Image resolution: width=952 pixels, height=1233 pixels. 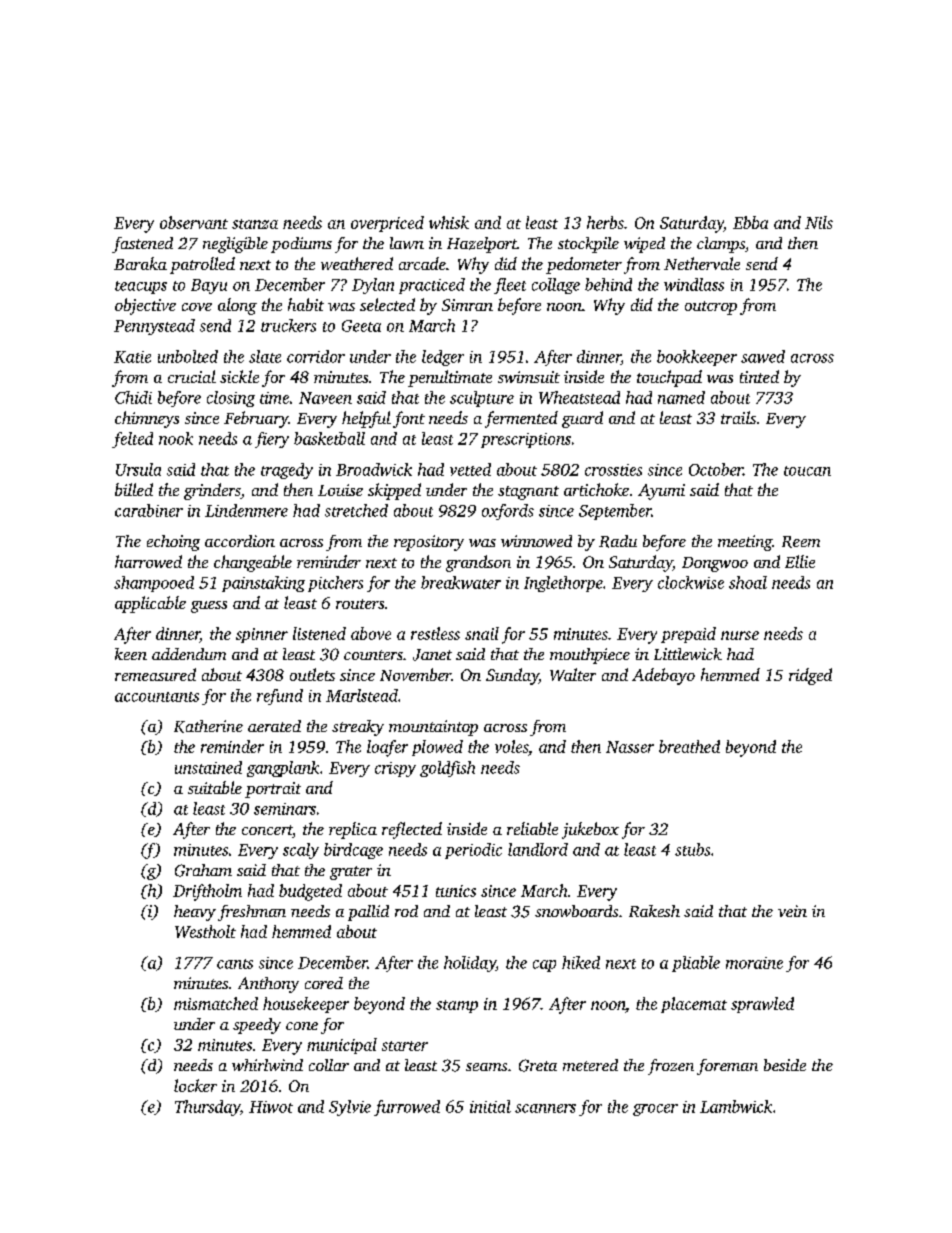 What do you see at coordinates (644, 245) in the image?
I see `wiped` at bounding box center [644, 245].
